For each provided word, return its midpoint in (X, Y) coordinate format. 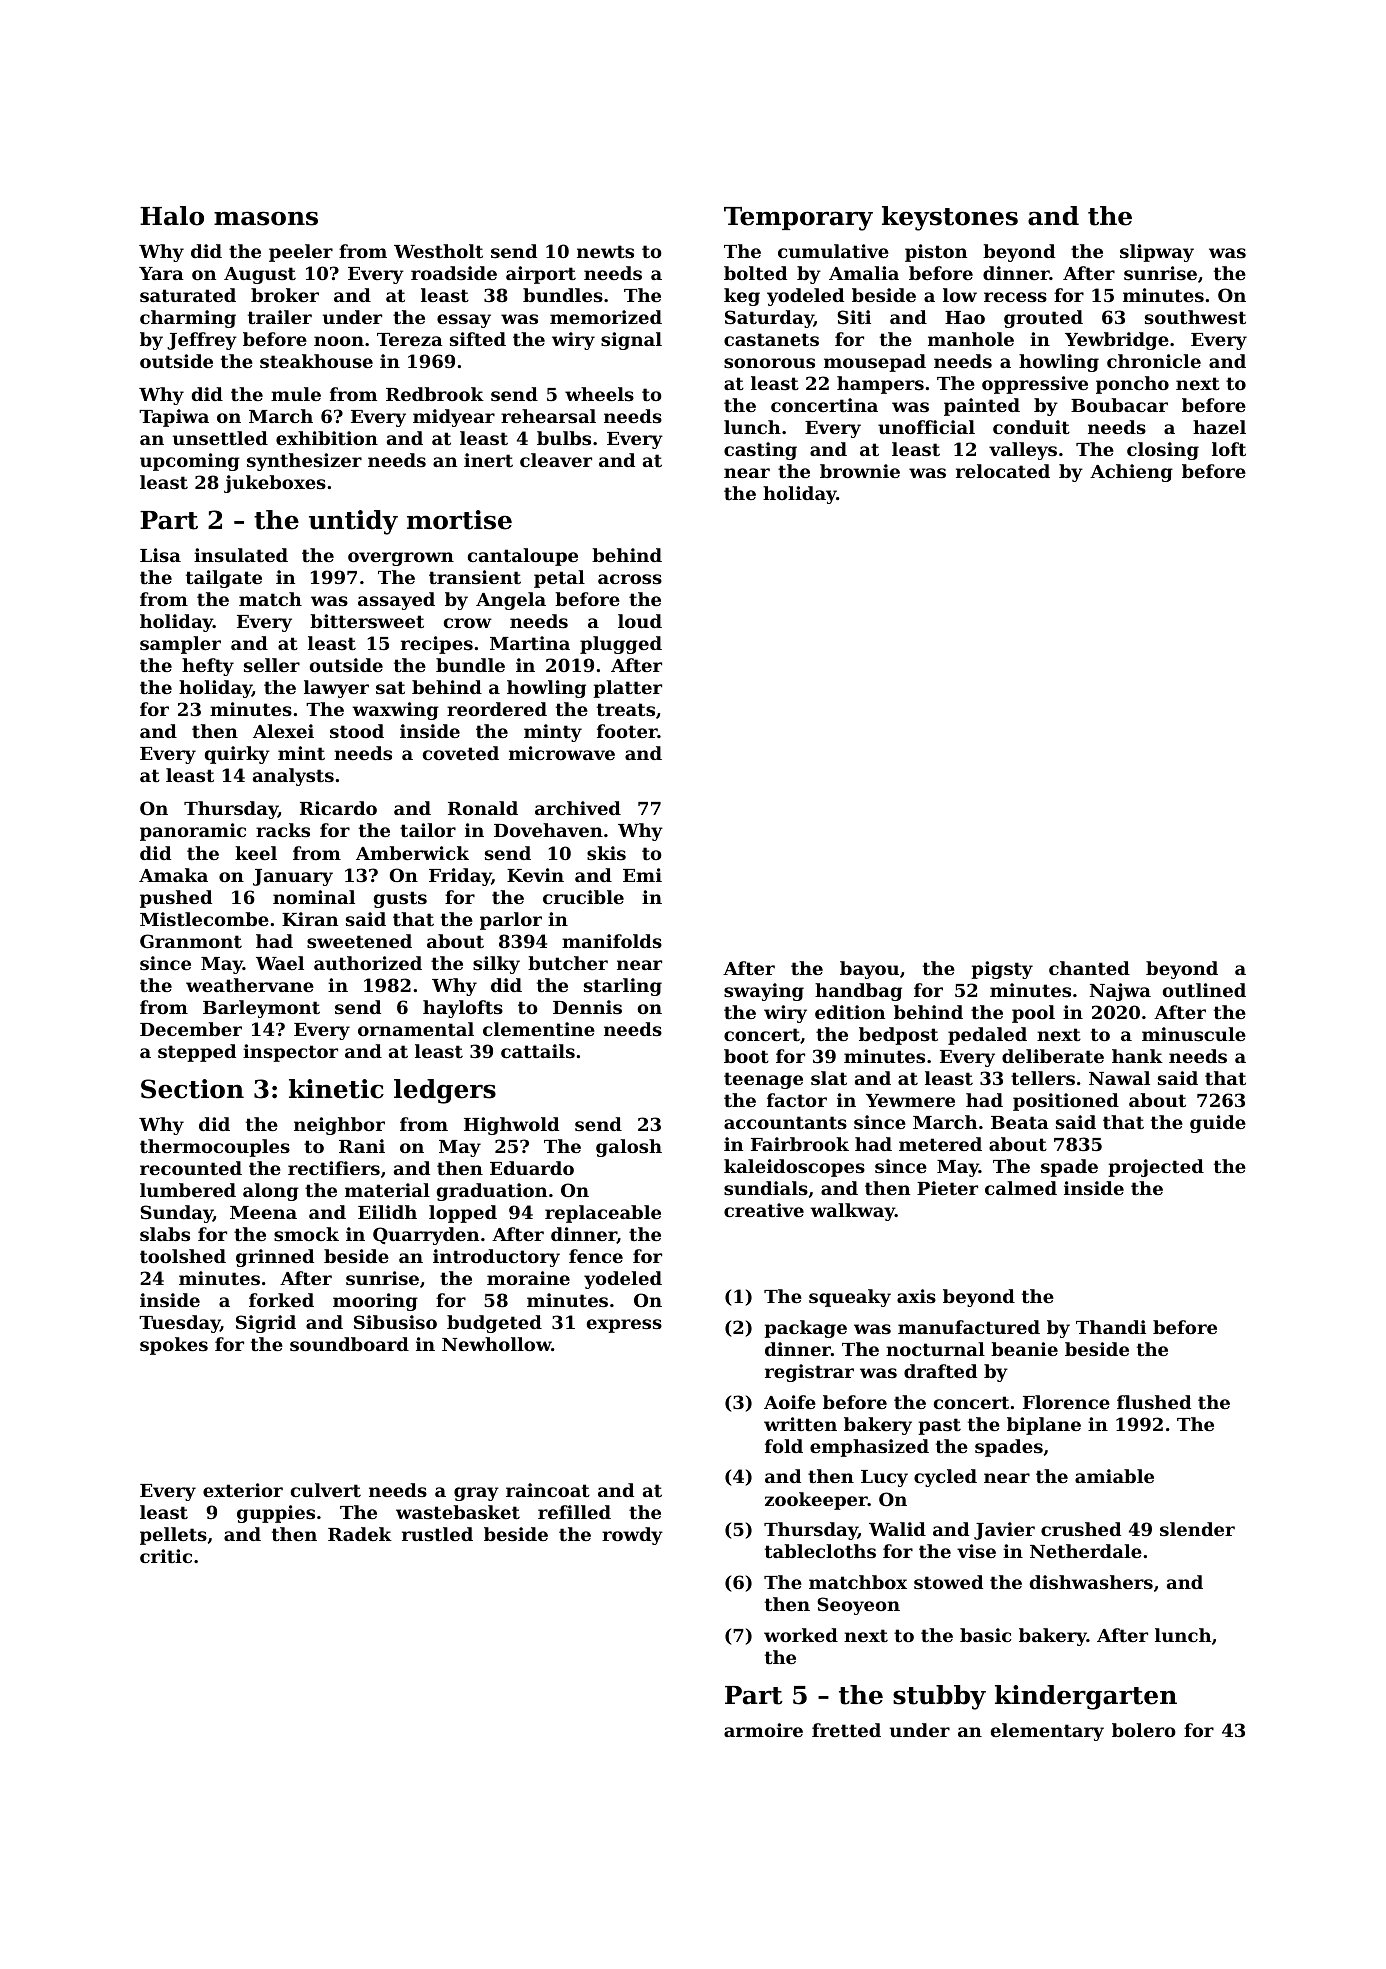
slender (1197, 1529)
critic (166, 1556)
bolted (755, 273)
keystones (950, 218)
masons (266, 218)
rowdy (632, 1536)
